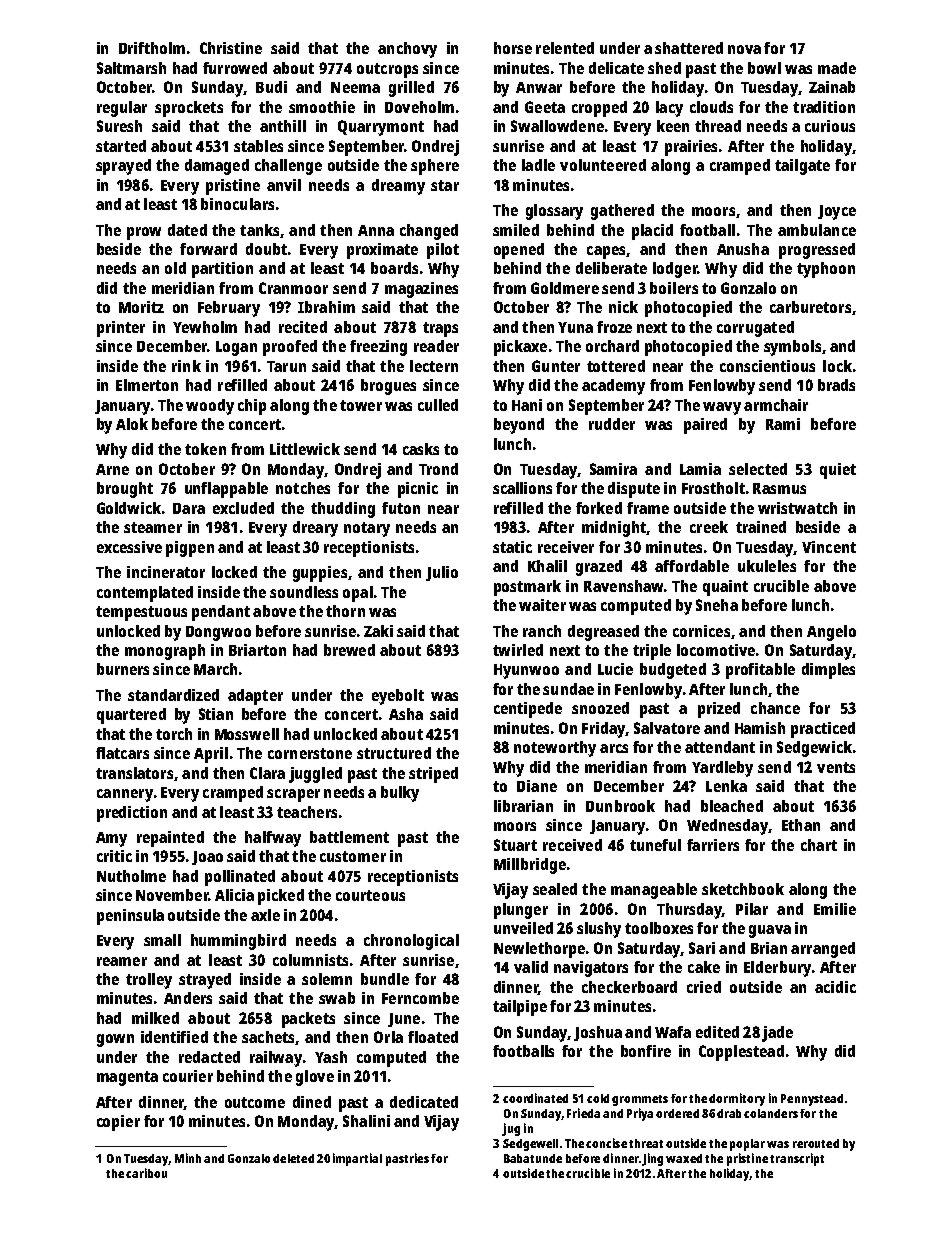  I want to click on prairies, so click(691, 148).
